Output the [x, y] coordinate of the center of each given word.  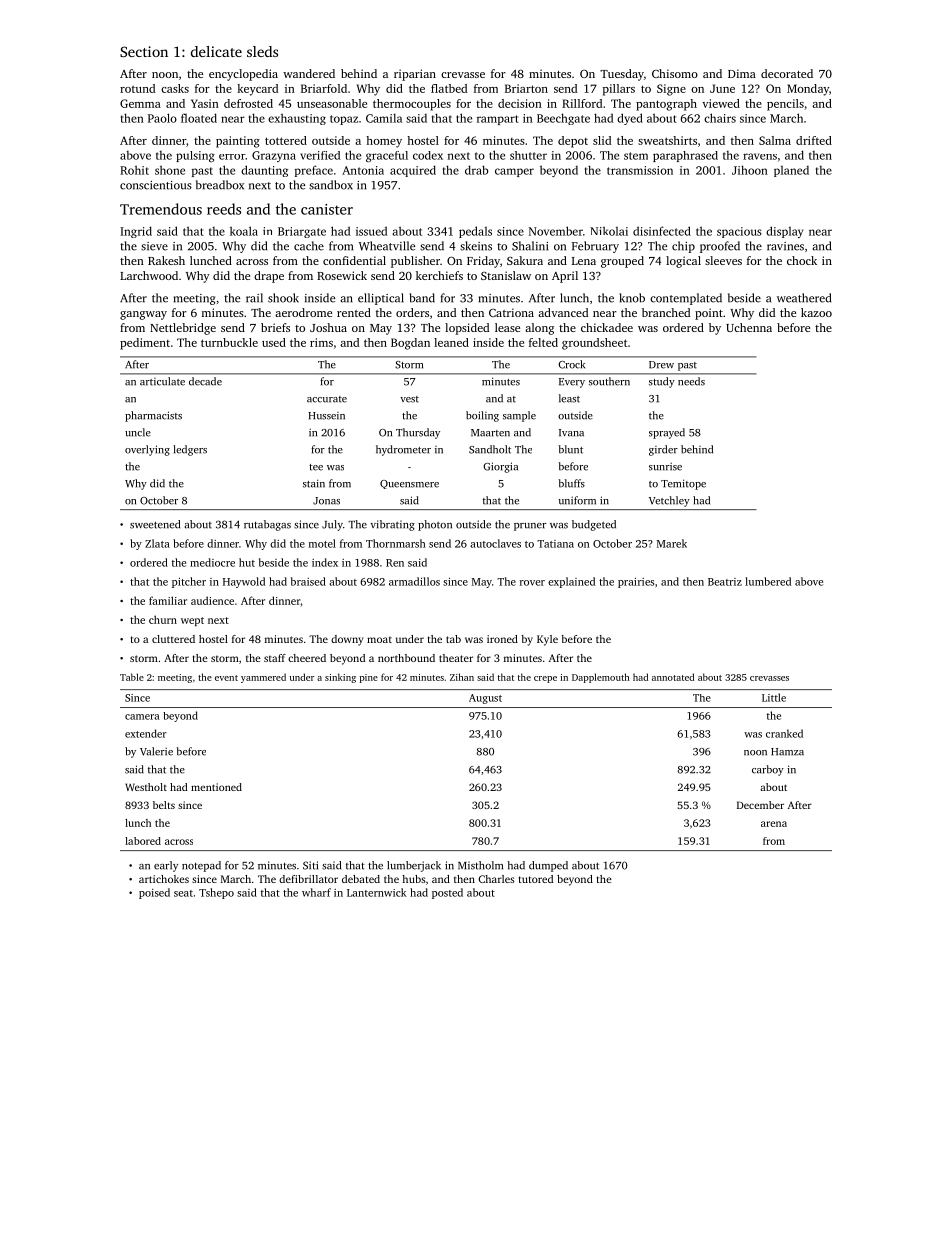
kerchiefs [439, 275]
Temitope [683, 484]
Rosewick [342, 275]
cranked [784, 733]
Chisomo [675, 73]
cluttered [173, 639]
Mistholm [480, 865]
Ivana [571, 433]
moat [379, 640]
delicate [216, 51]
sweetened [155, 524]
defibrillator [308, 879]
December [760, 805]
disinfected [662, 231]
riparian [415, 75]
